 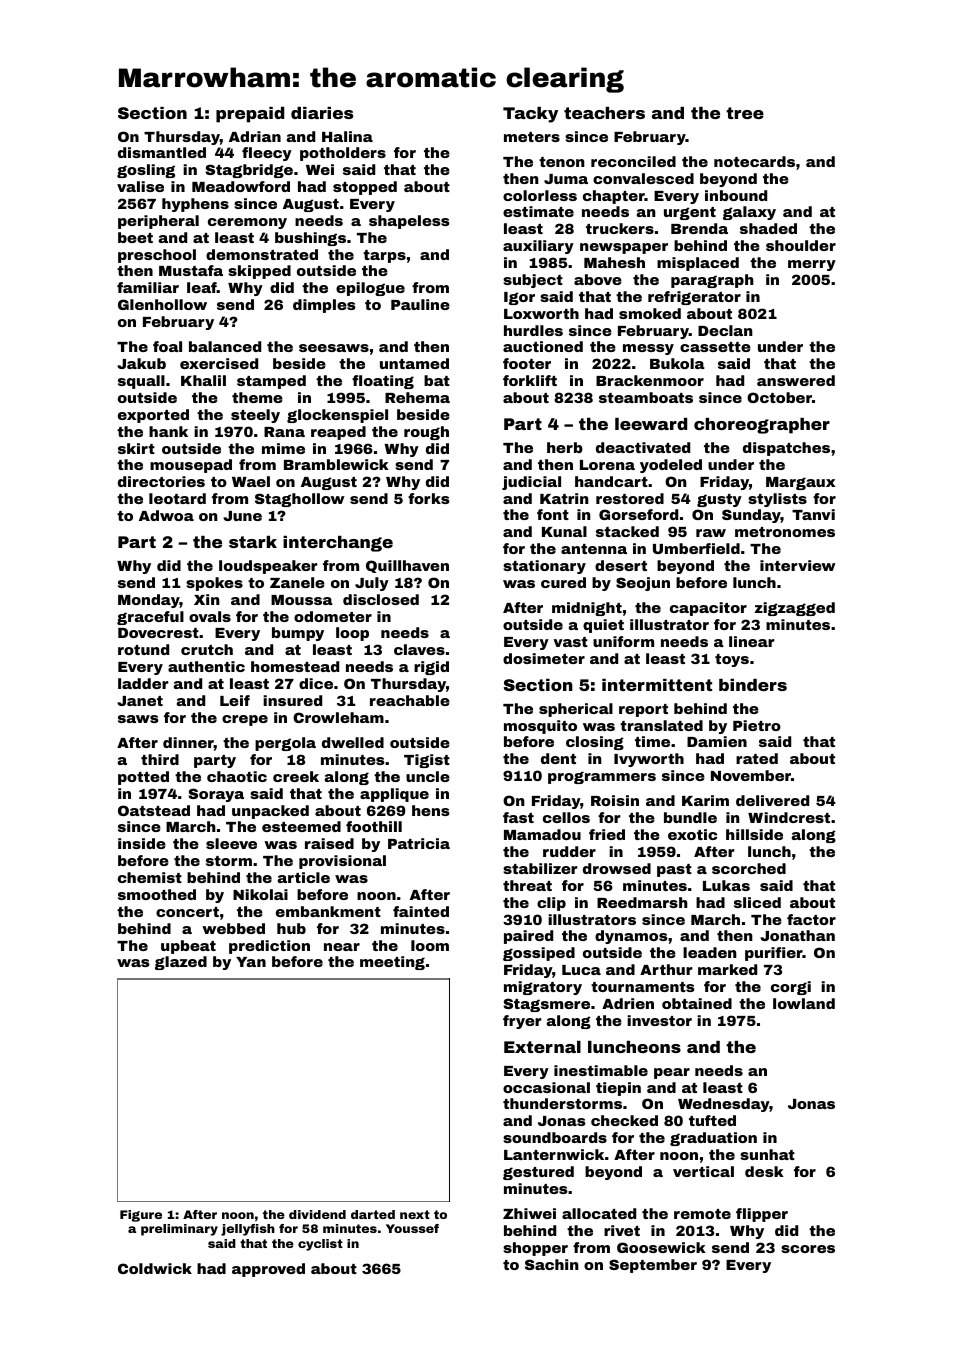 I want to click on esteemed, so click(x=301, y=826).
